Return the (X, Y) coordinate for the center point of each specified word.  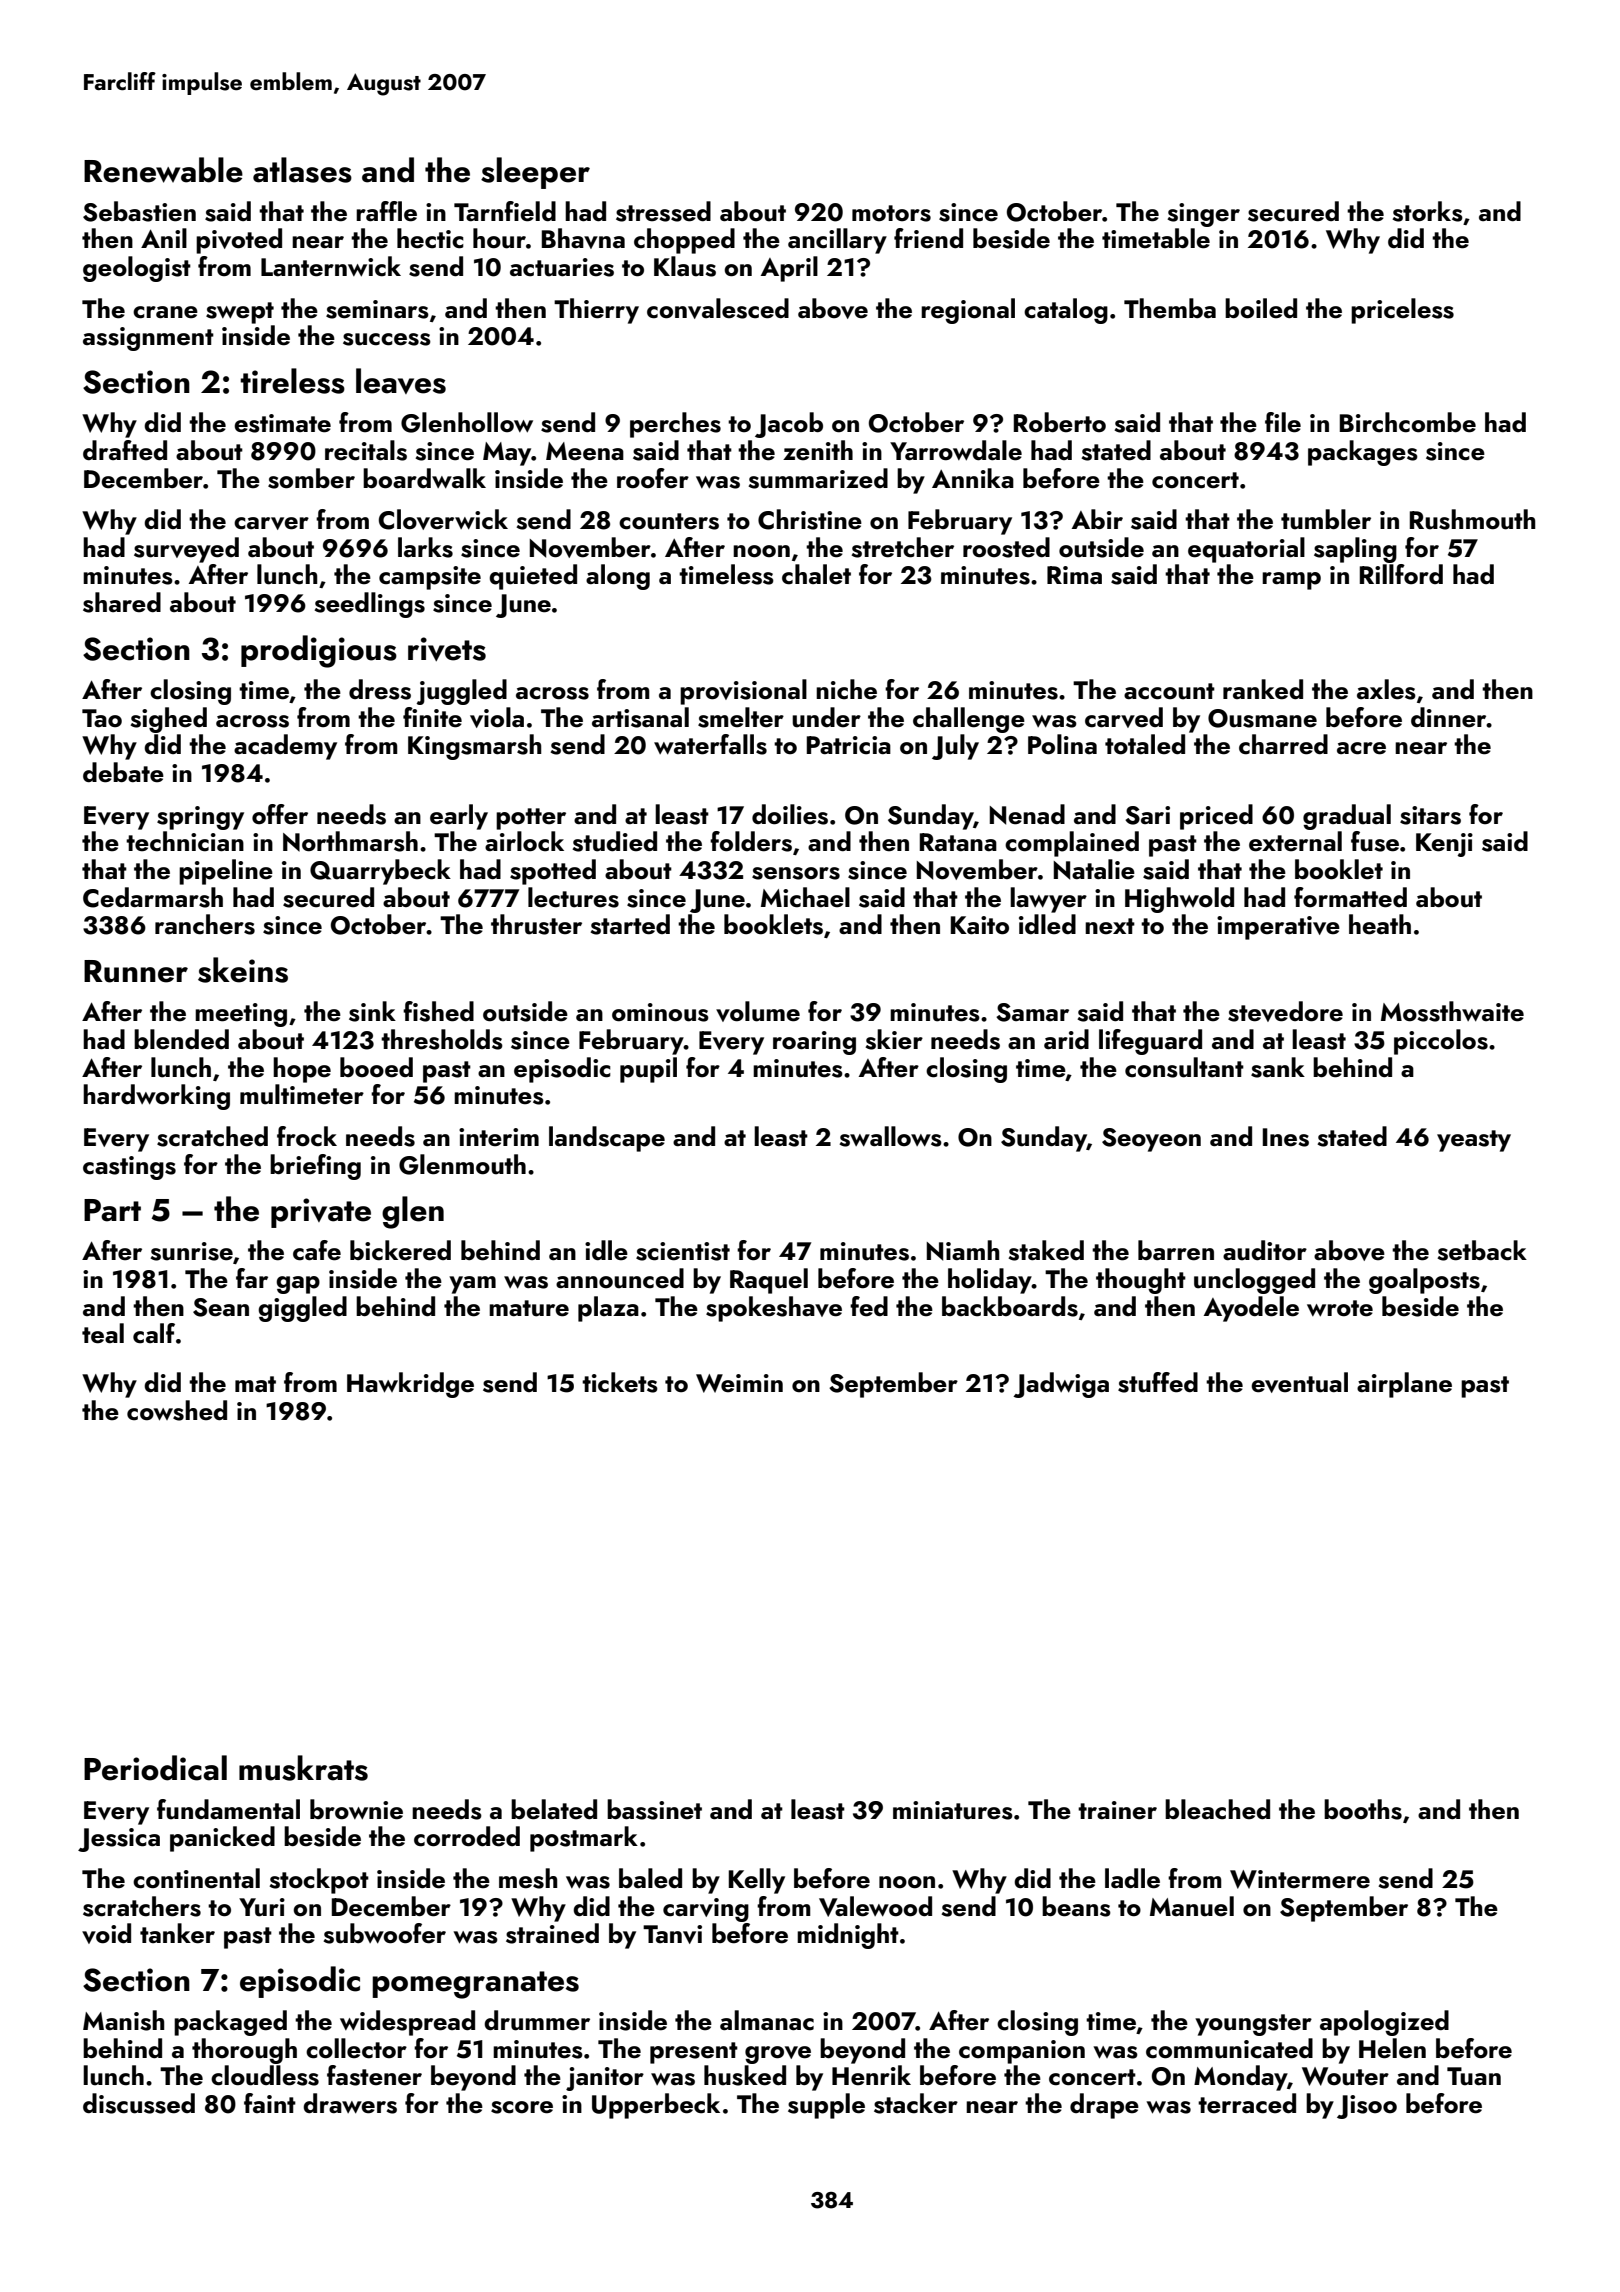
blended (181, 1039)
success (387, 339)
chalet (816, 574)
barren (1176, 1250)
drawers (350, 2103)
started (630, 924)
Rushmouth (1472, 519)
